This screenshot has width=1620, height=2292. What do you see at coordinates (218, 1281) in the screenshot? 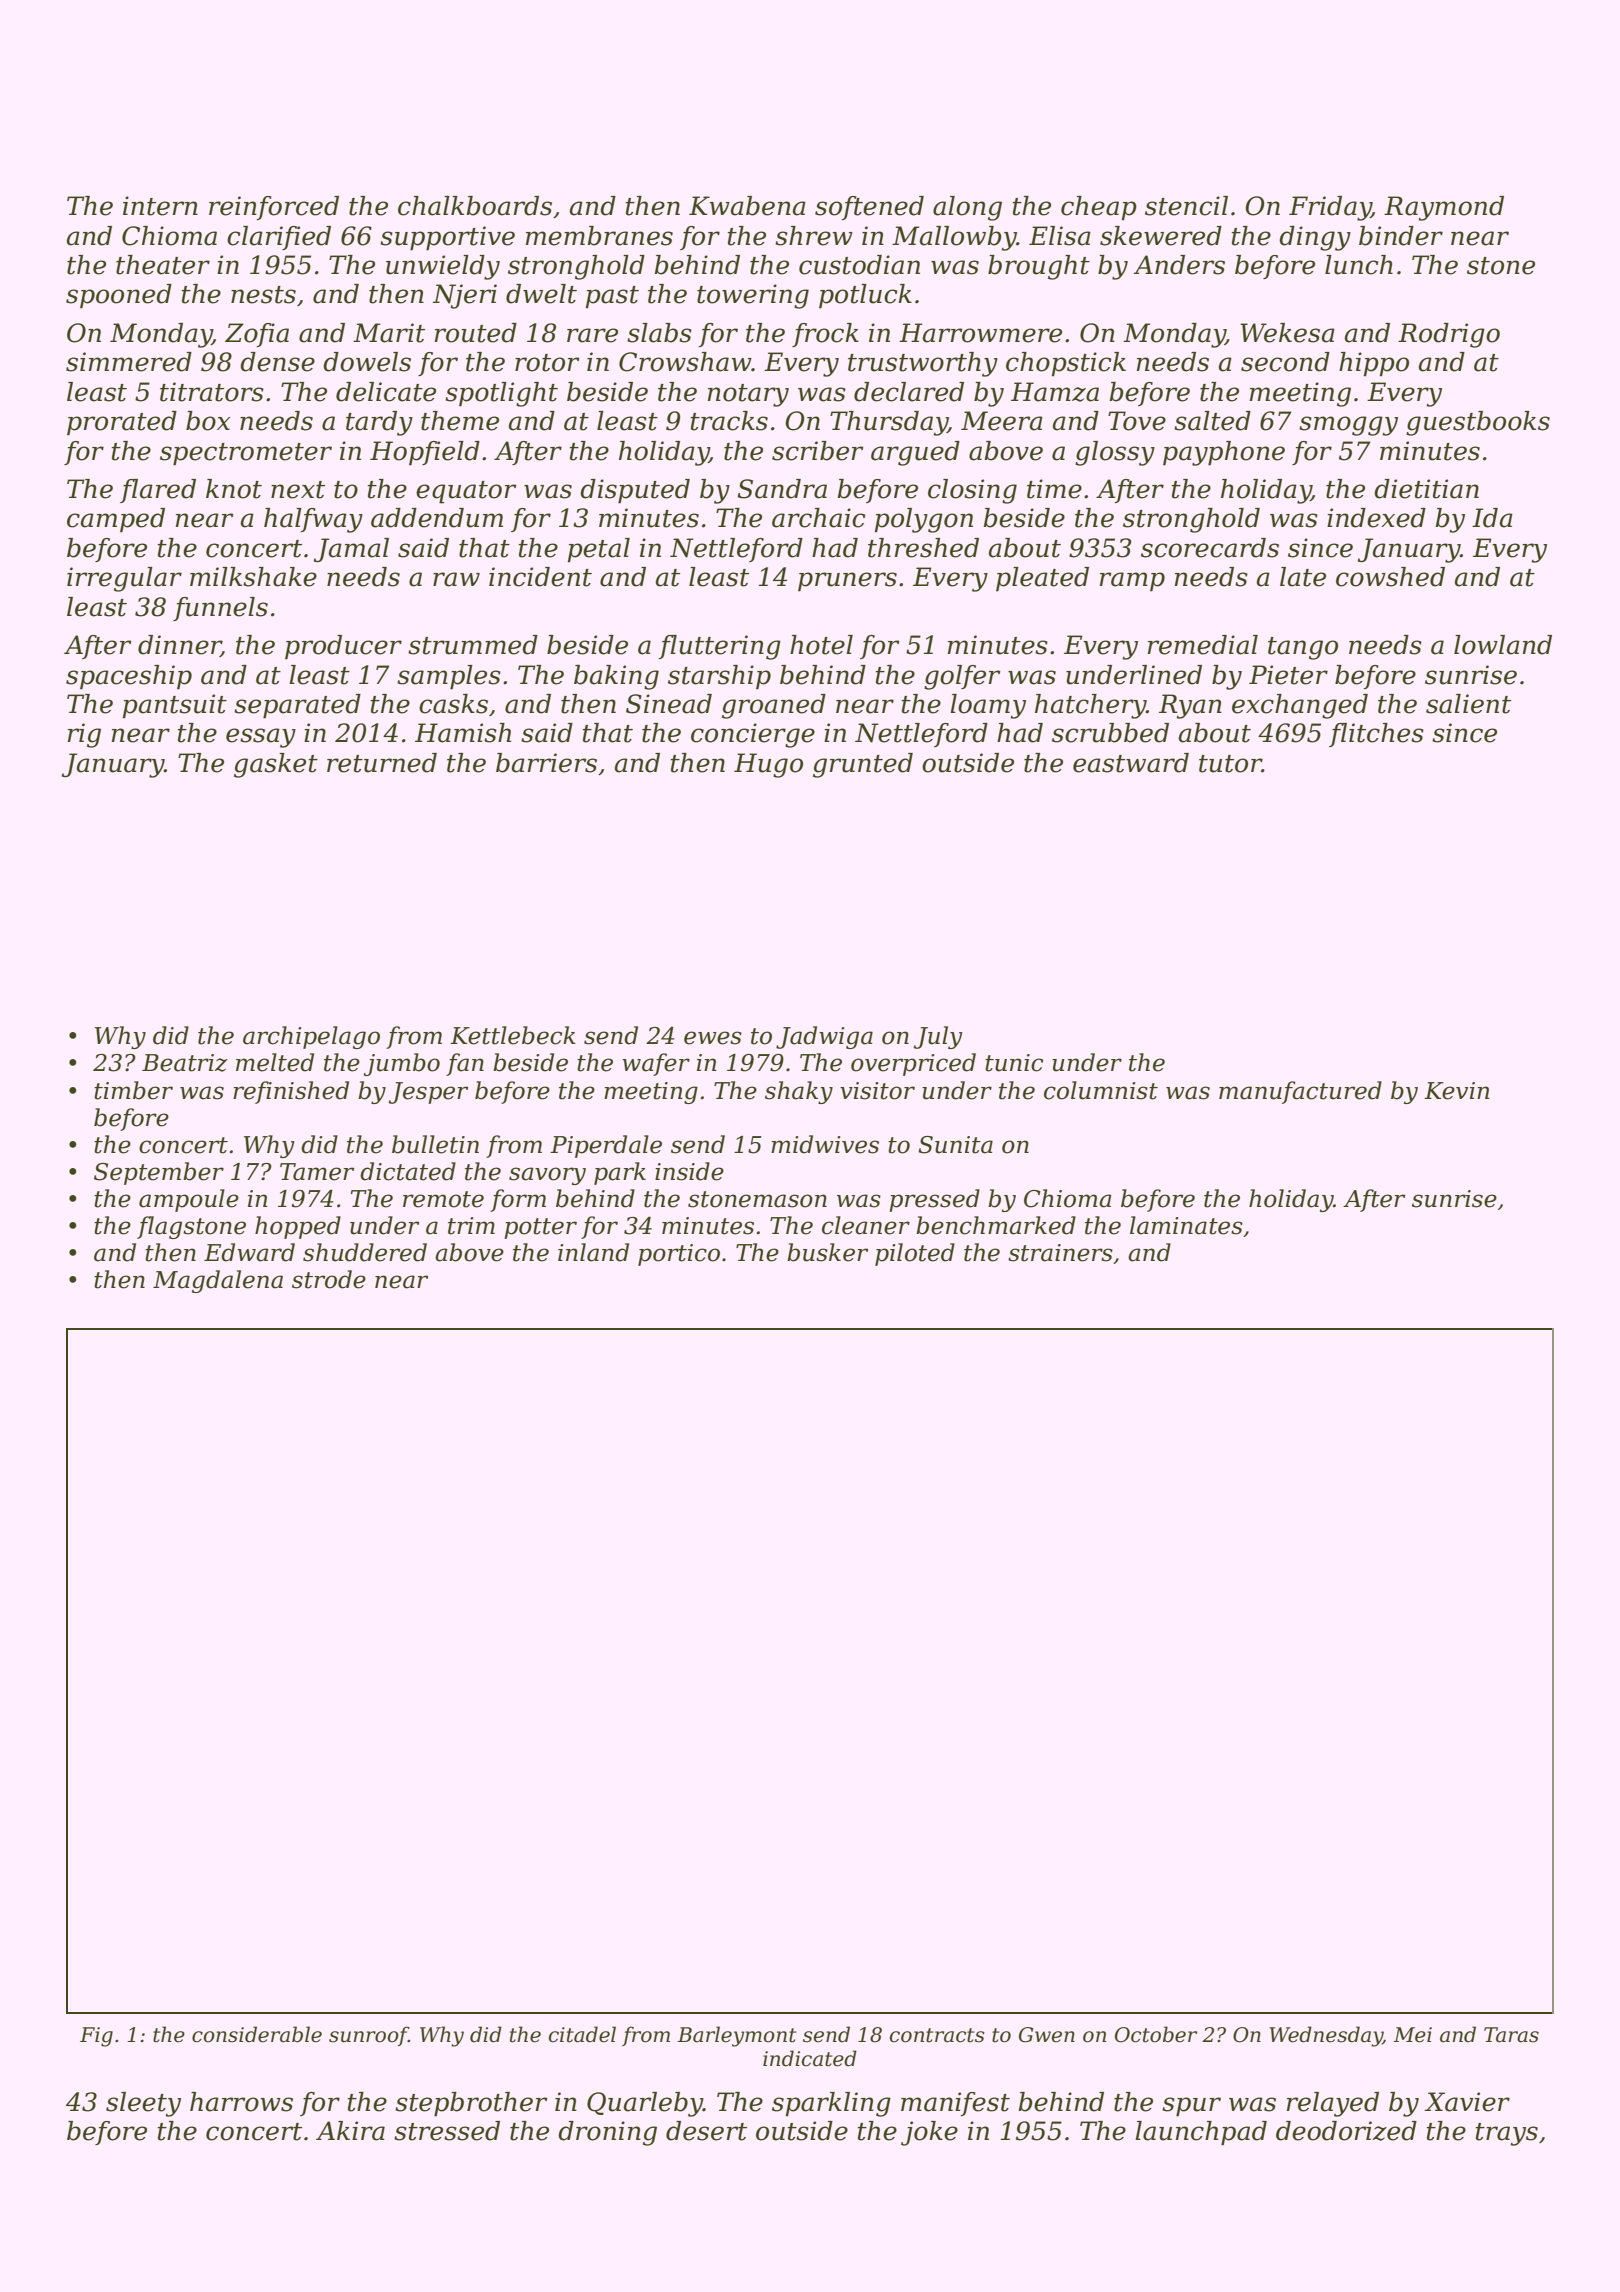
I see `Magdalena` at bounding box center [218, 1281].
